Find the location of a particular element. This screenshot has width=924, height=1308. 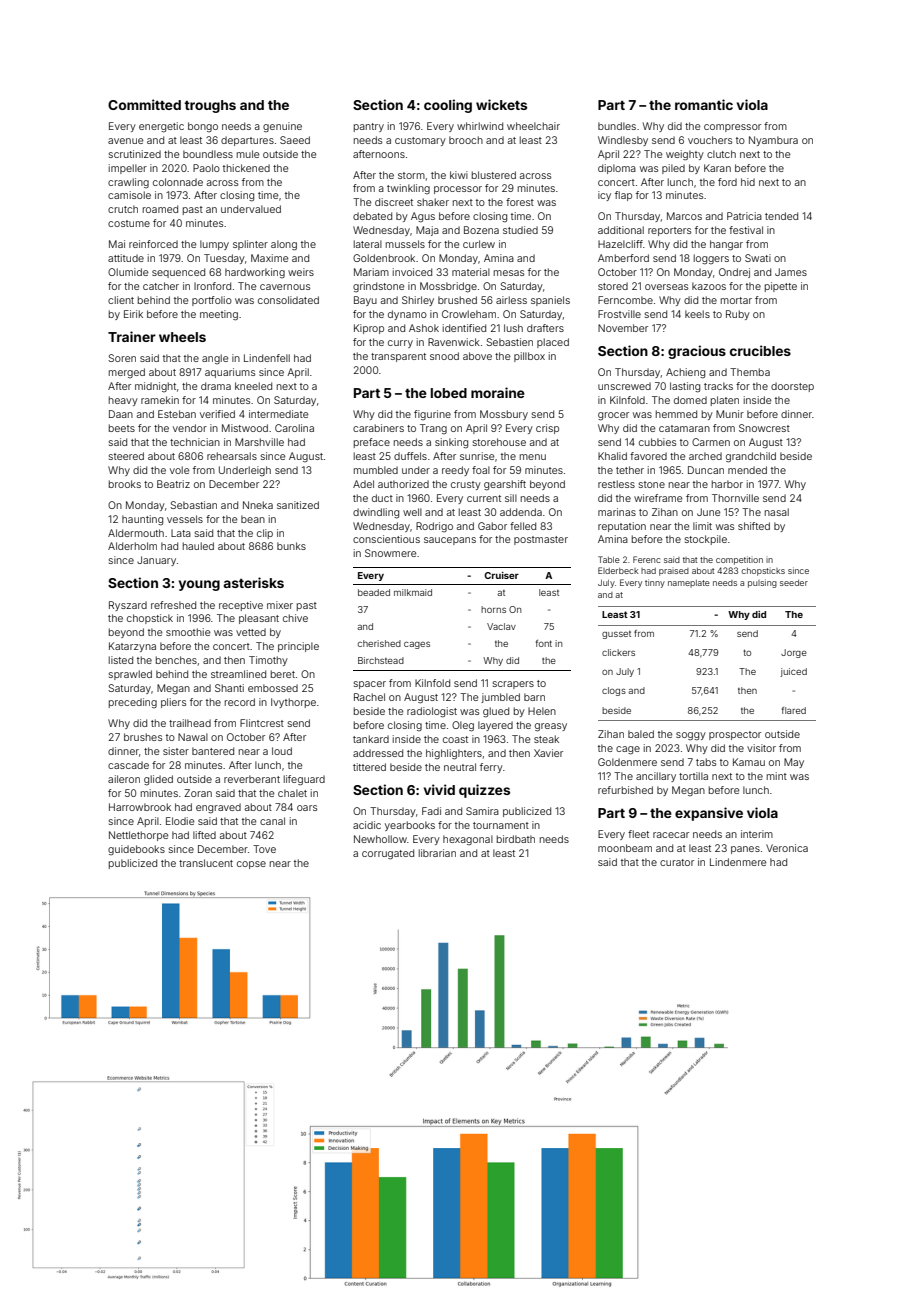

engraved is located at coordinates (218, 808).
